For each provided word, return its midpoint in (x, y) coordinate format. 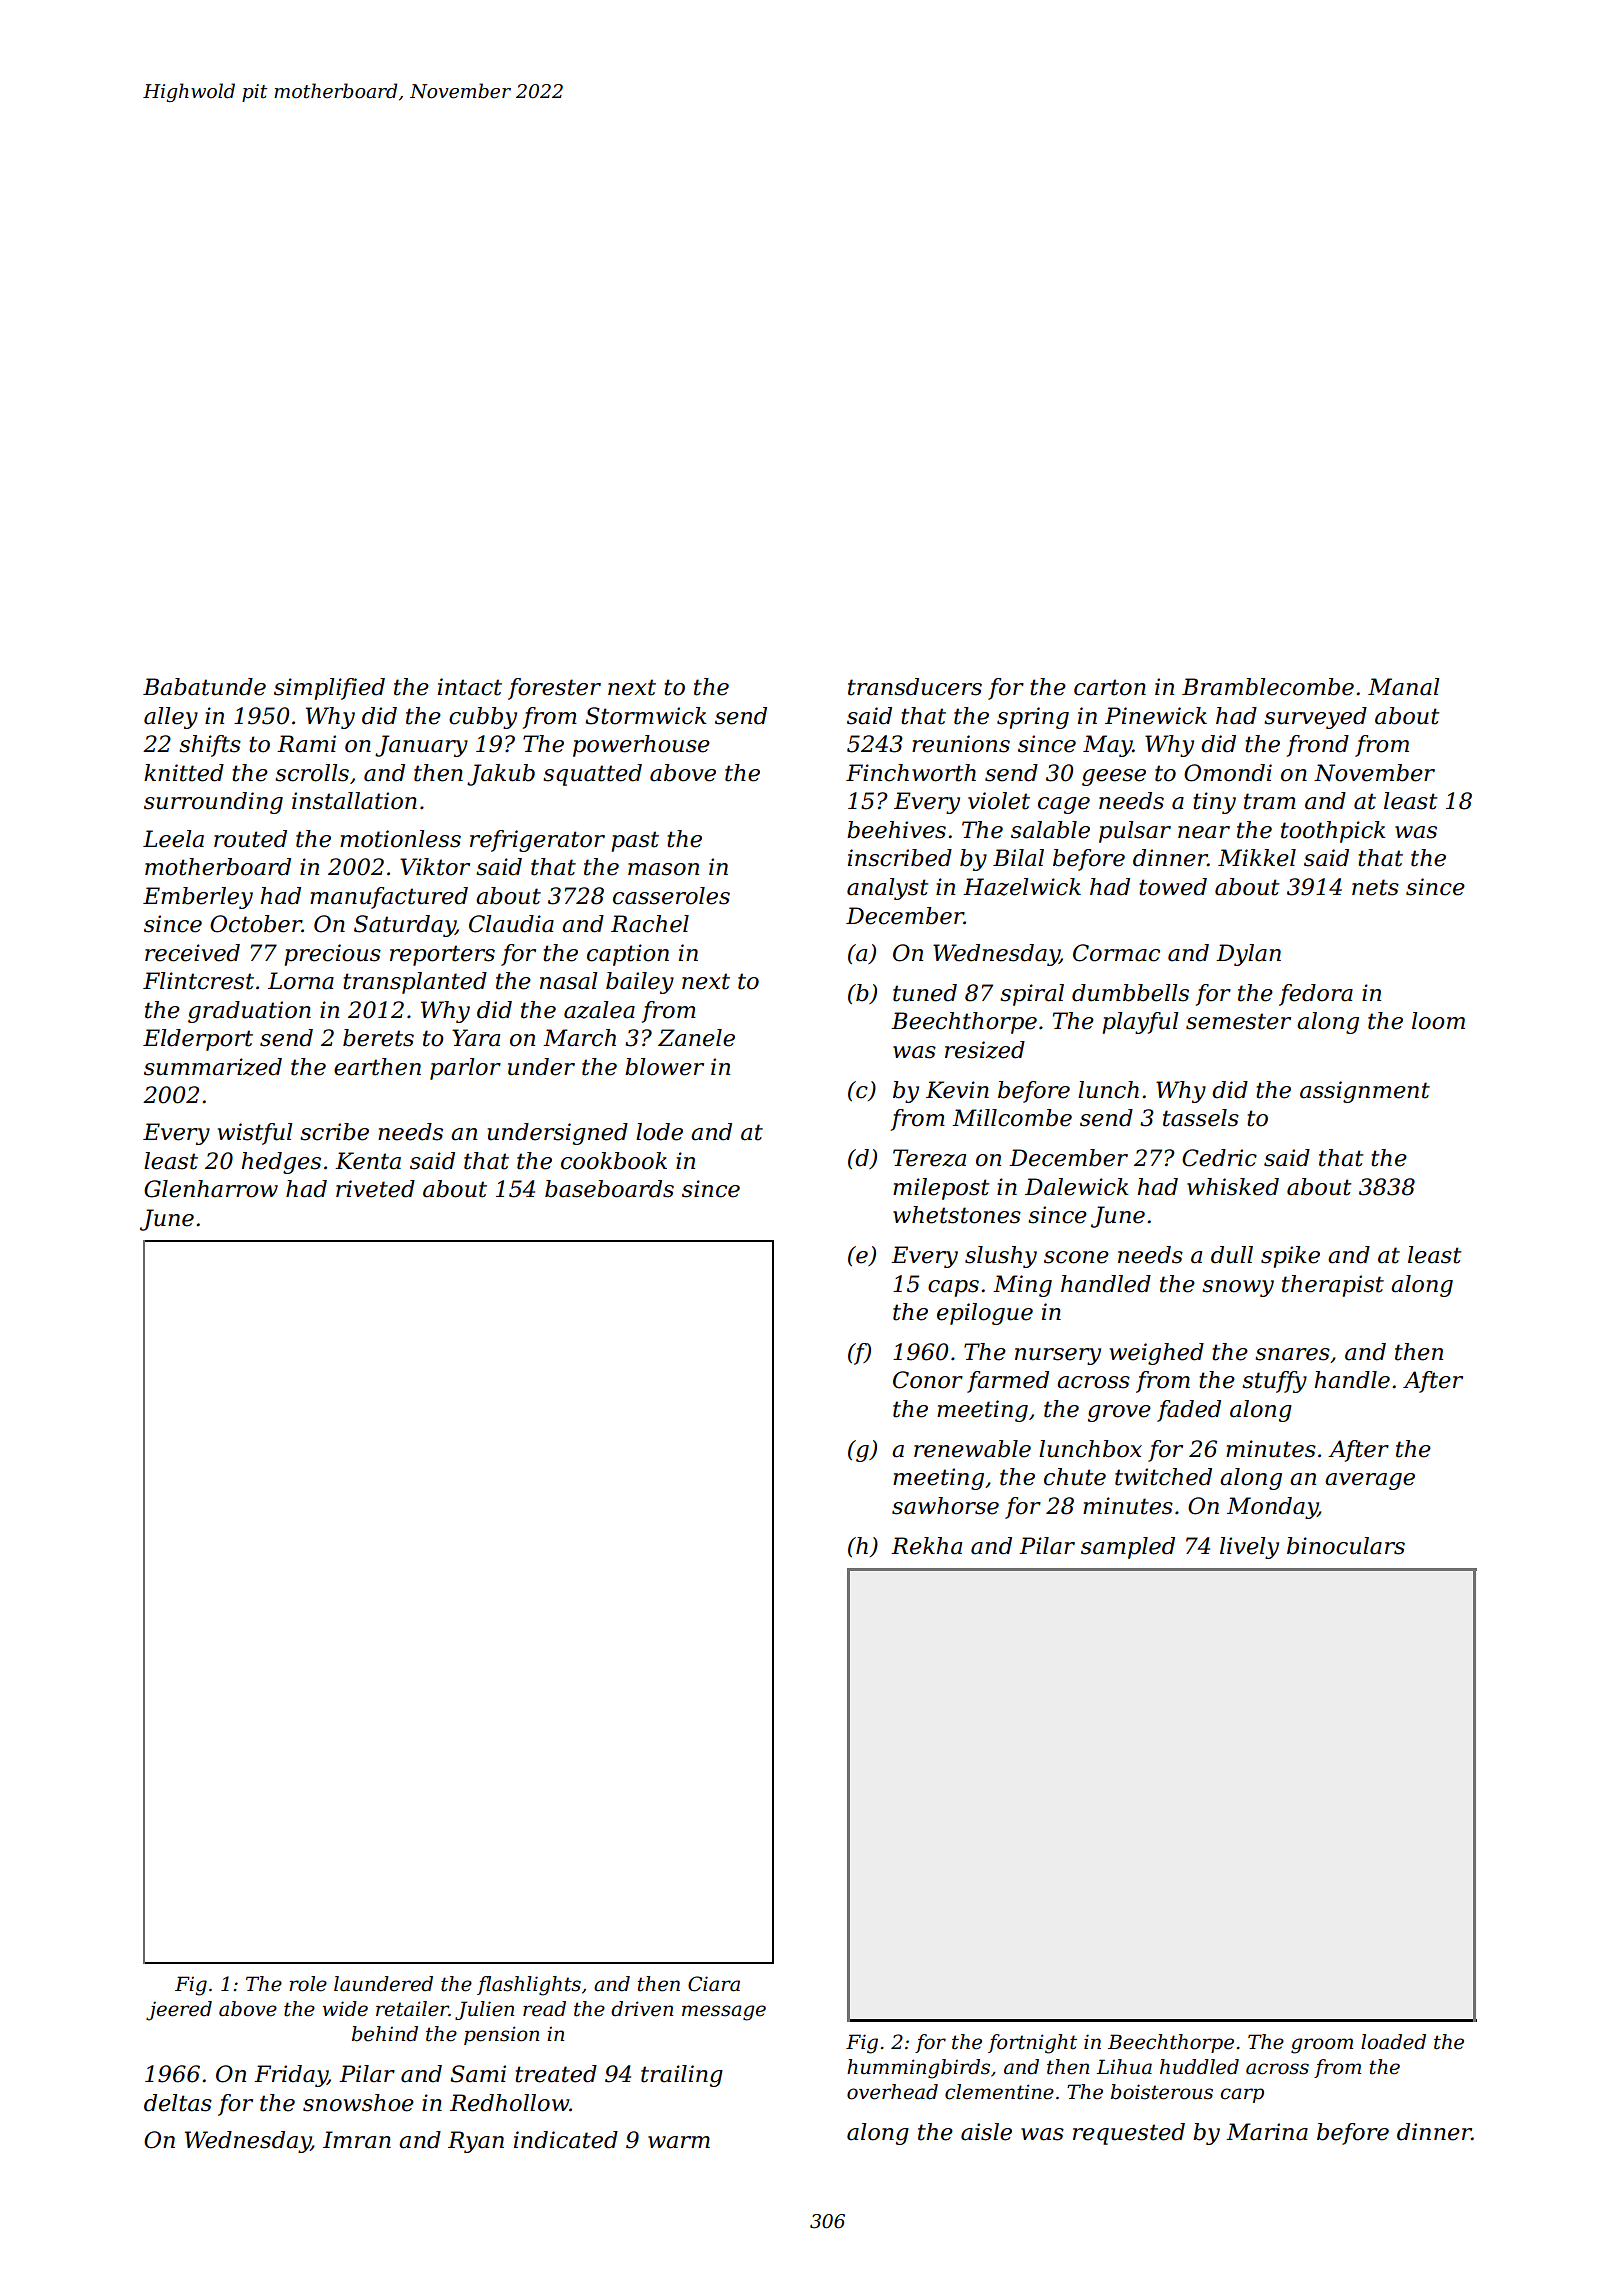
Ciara (714, 1984)
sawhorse (945, 1506)
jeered (179, 2011)
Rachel (650, 924)
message (724, 2013)
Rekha (926, 1546)
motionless (400, 839)
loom (1438, 1021)
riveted (375, 1189)
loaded (1393, 2042)
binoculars (1346, 1546)
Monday (1272, 1508)
